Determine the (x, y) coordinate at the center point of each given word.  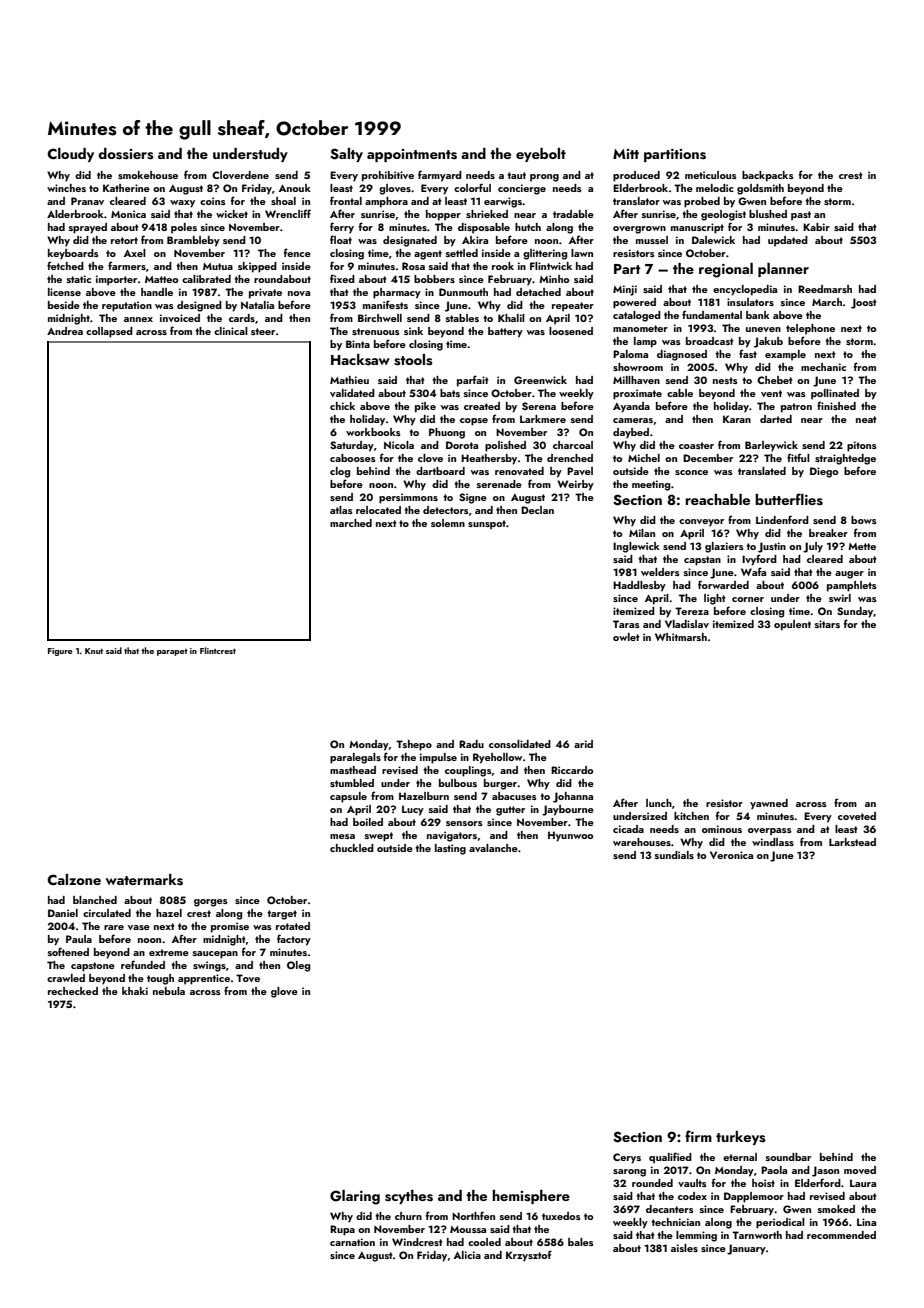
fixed (342, 278)
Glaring (355, 1197)
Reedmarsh (825, 289)
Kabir (816, 227)
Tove (248, 978)
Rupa (342, 1230)
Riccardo (572, 770)
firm (698, 1136)
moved (860, 1170)
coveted (857, 816)
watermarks (144, 880)
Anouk (295, 188)
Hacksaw (360, 360)
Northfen (473, 1215)
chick (342, 406)
